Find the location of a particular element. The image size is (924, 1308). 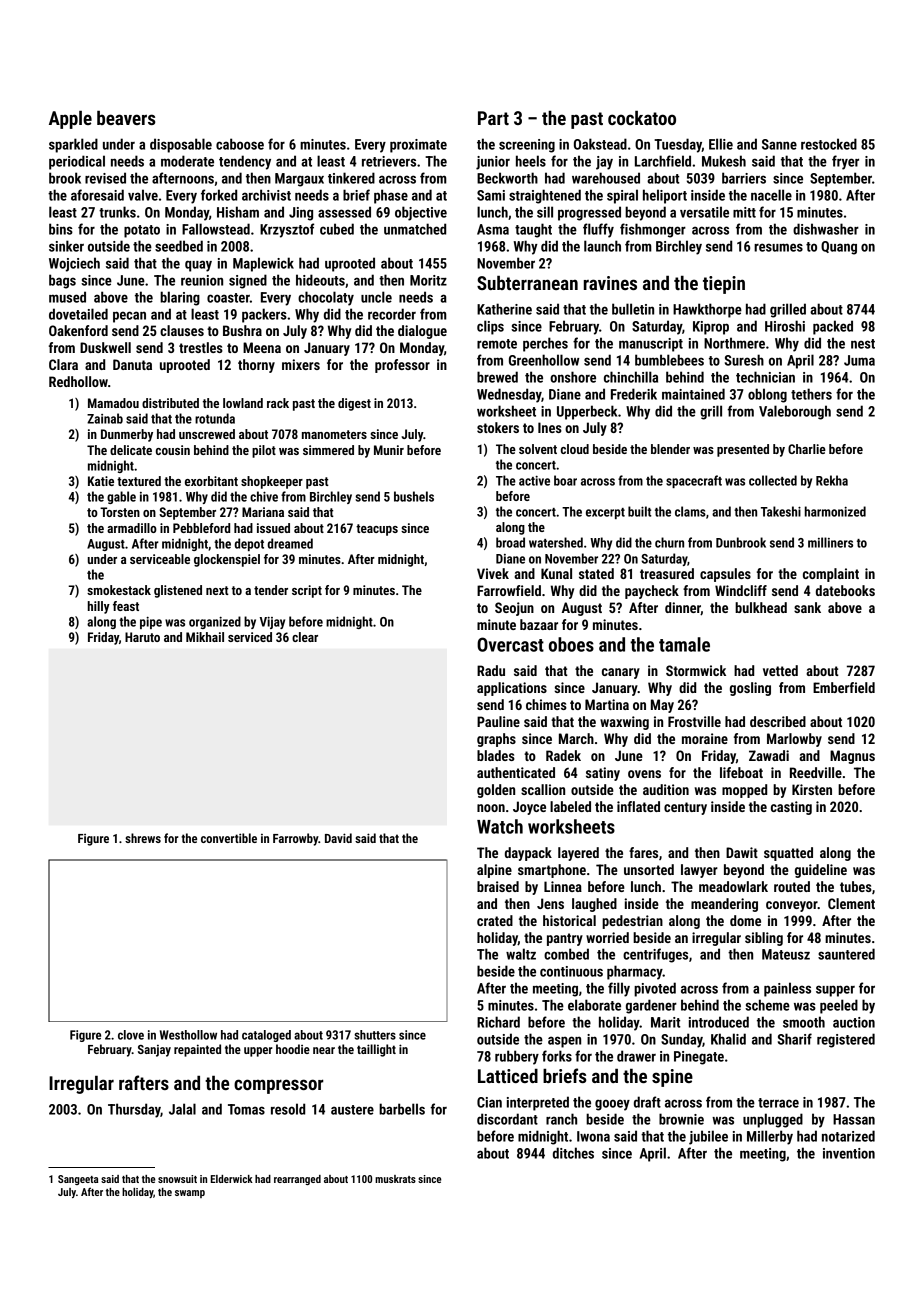

Sanjay is located at coordinates (154, 1051).
